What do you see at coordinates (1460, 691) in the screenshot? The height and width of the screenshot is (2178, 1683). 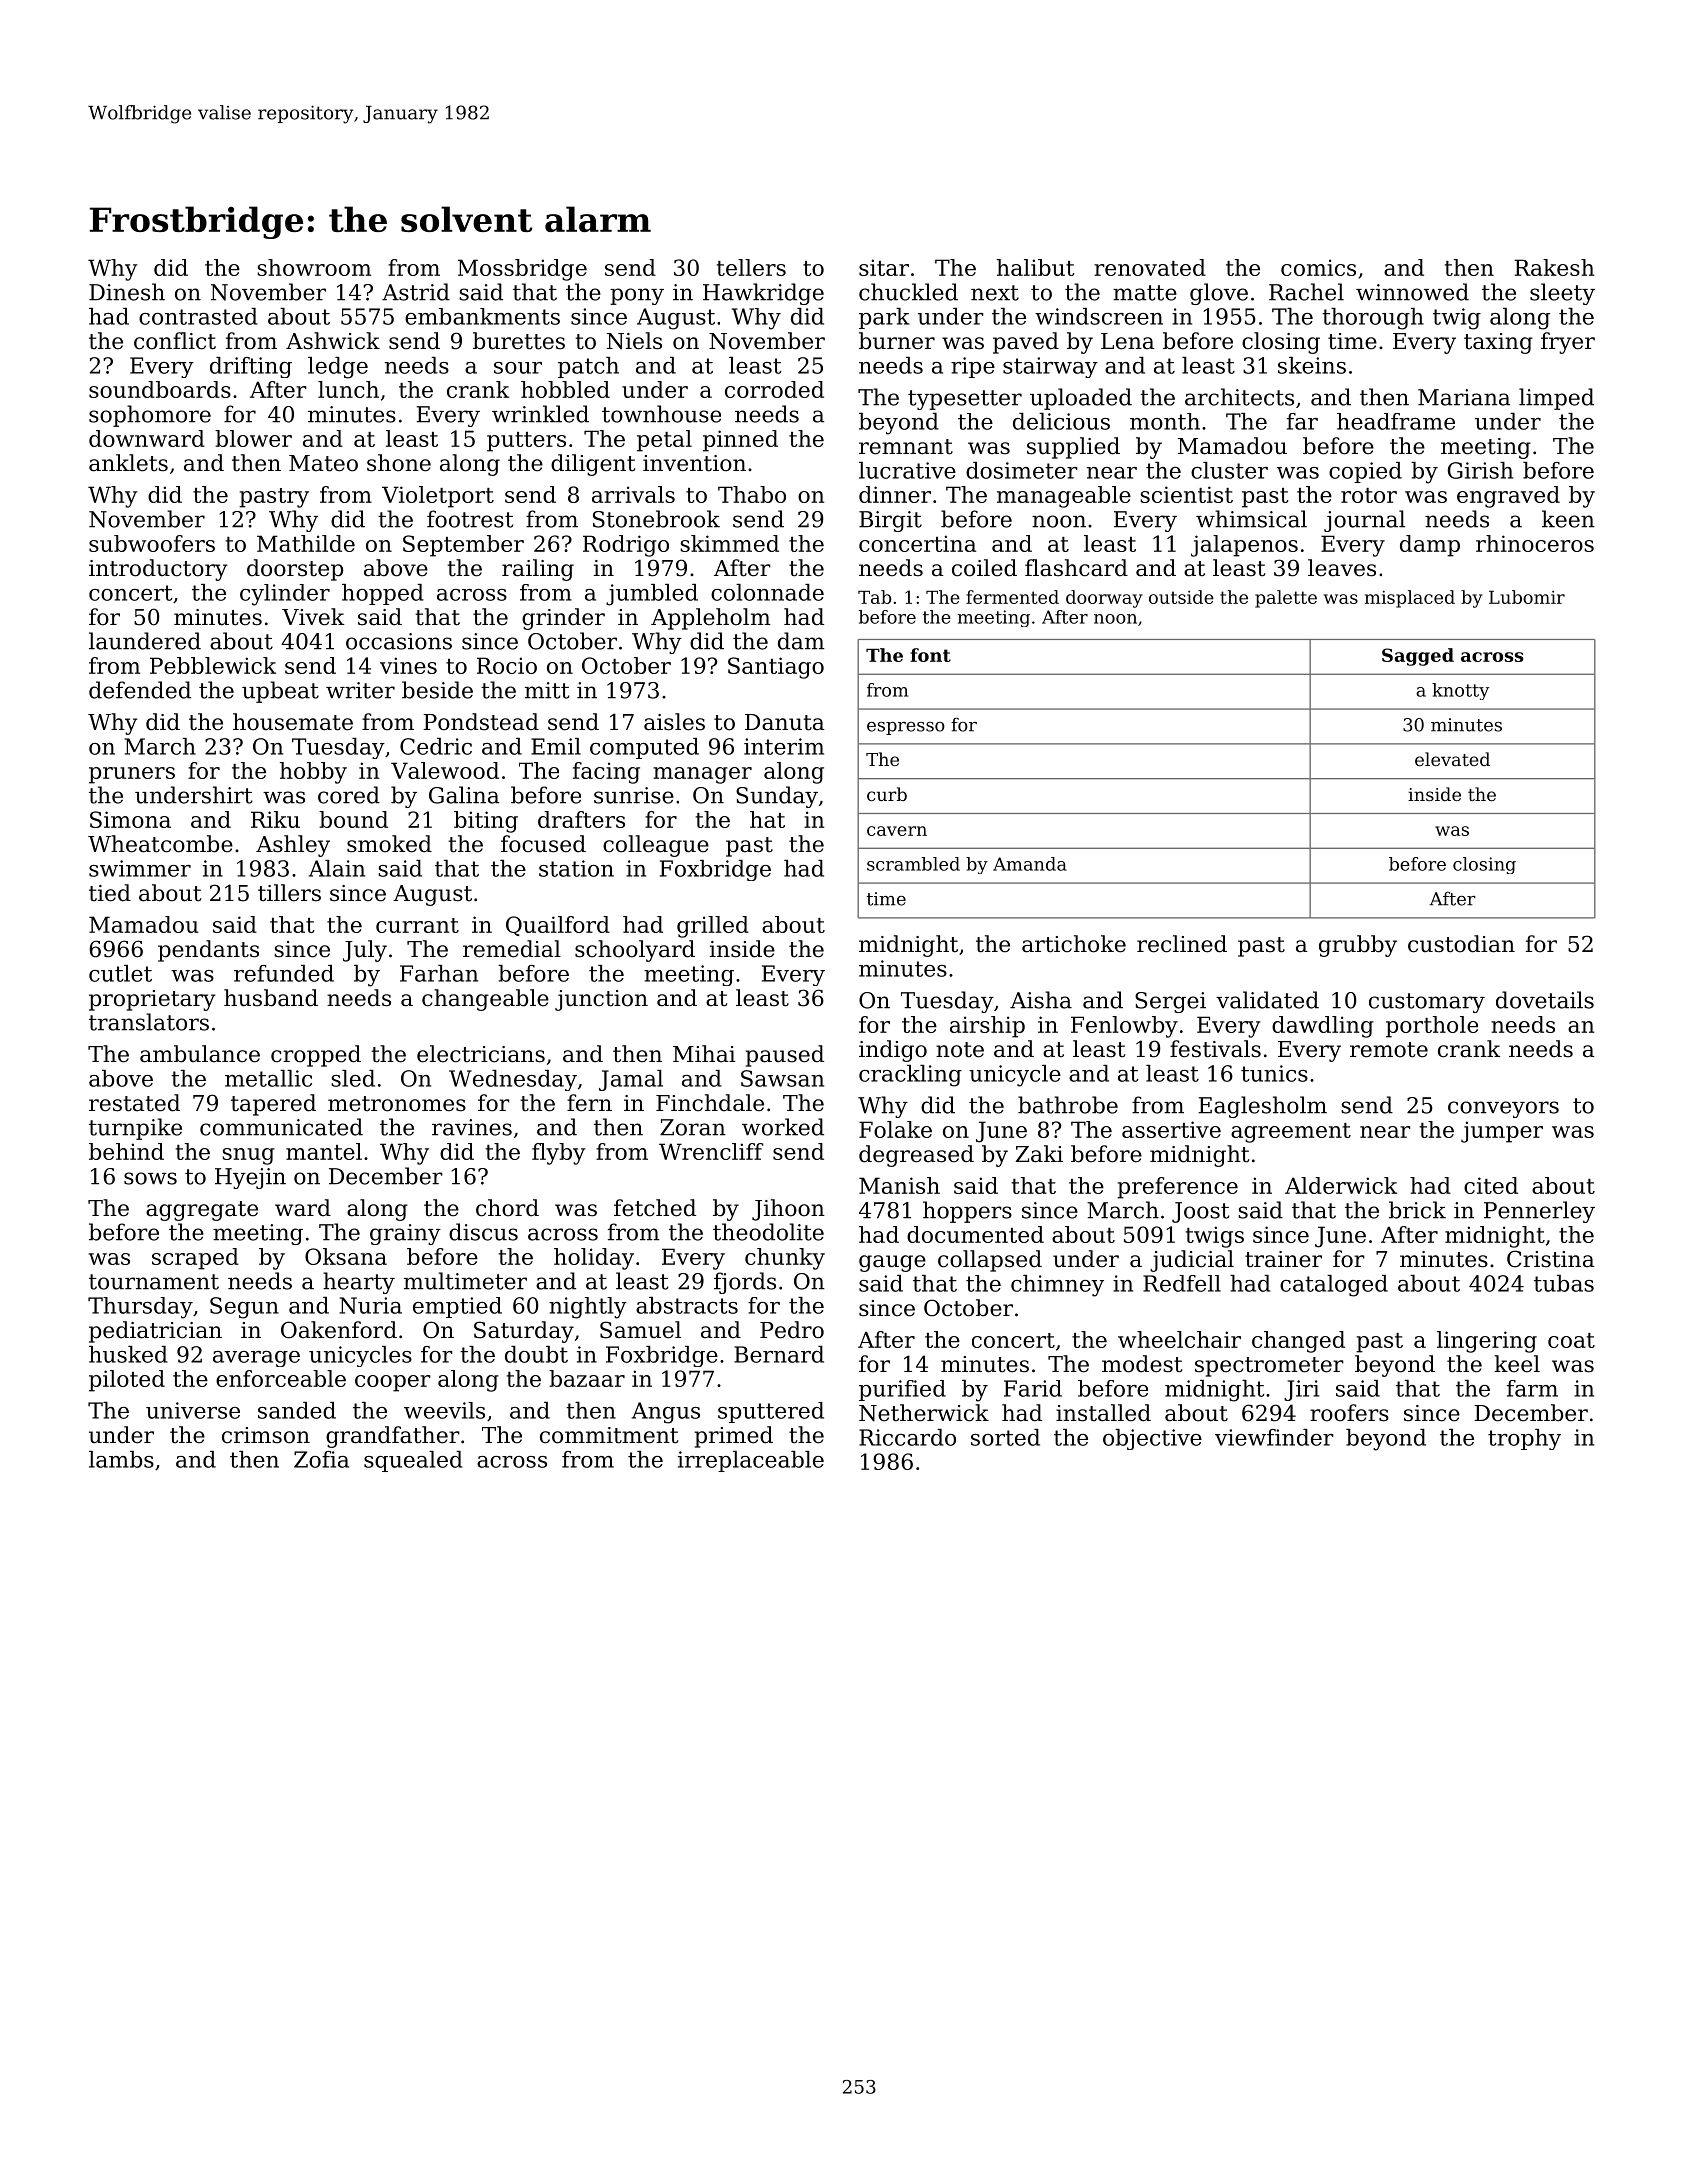 I see `knotty` at bounding box center [1460, 691].
